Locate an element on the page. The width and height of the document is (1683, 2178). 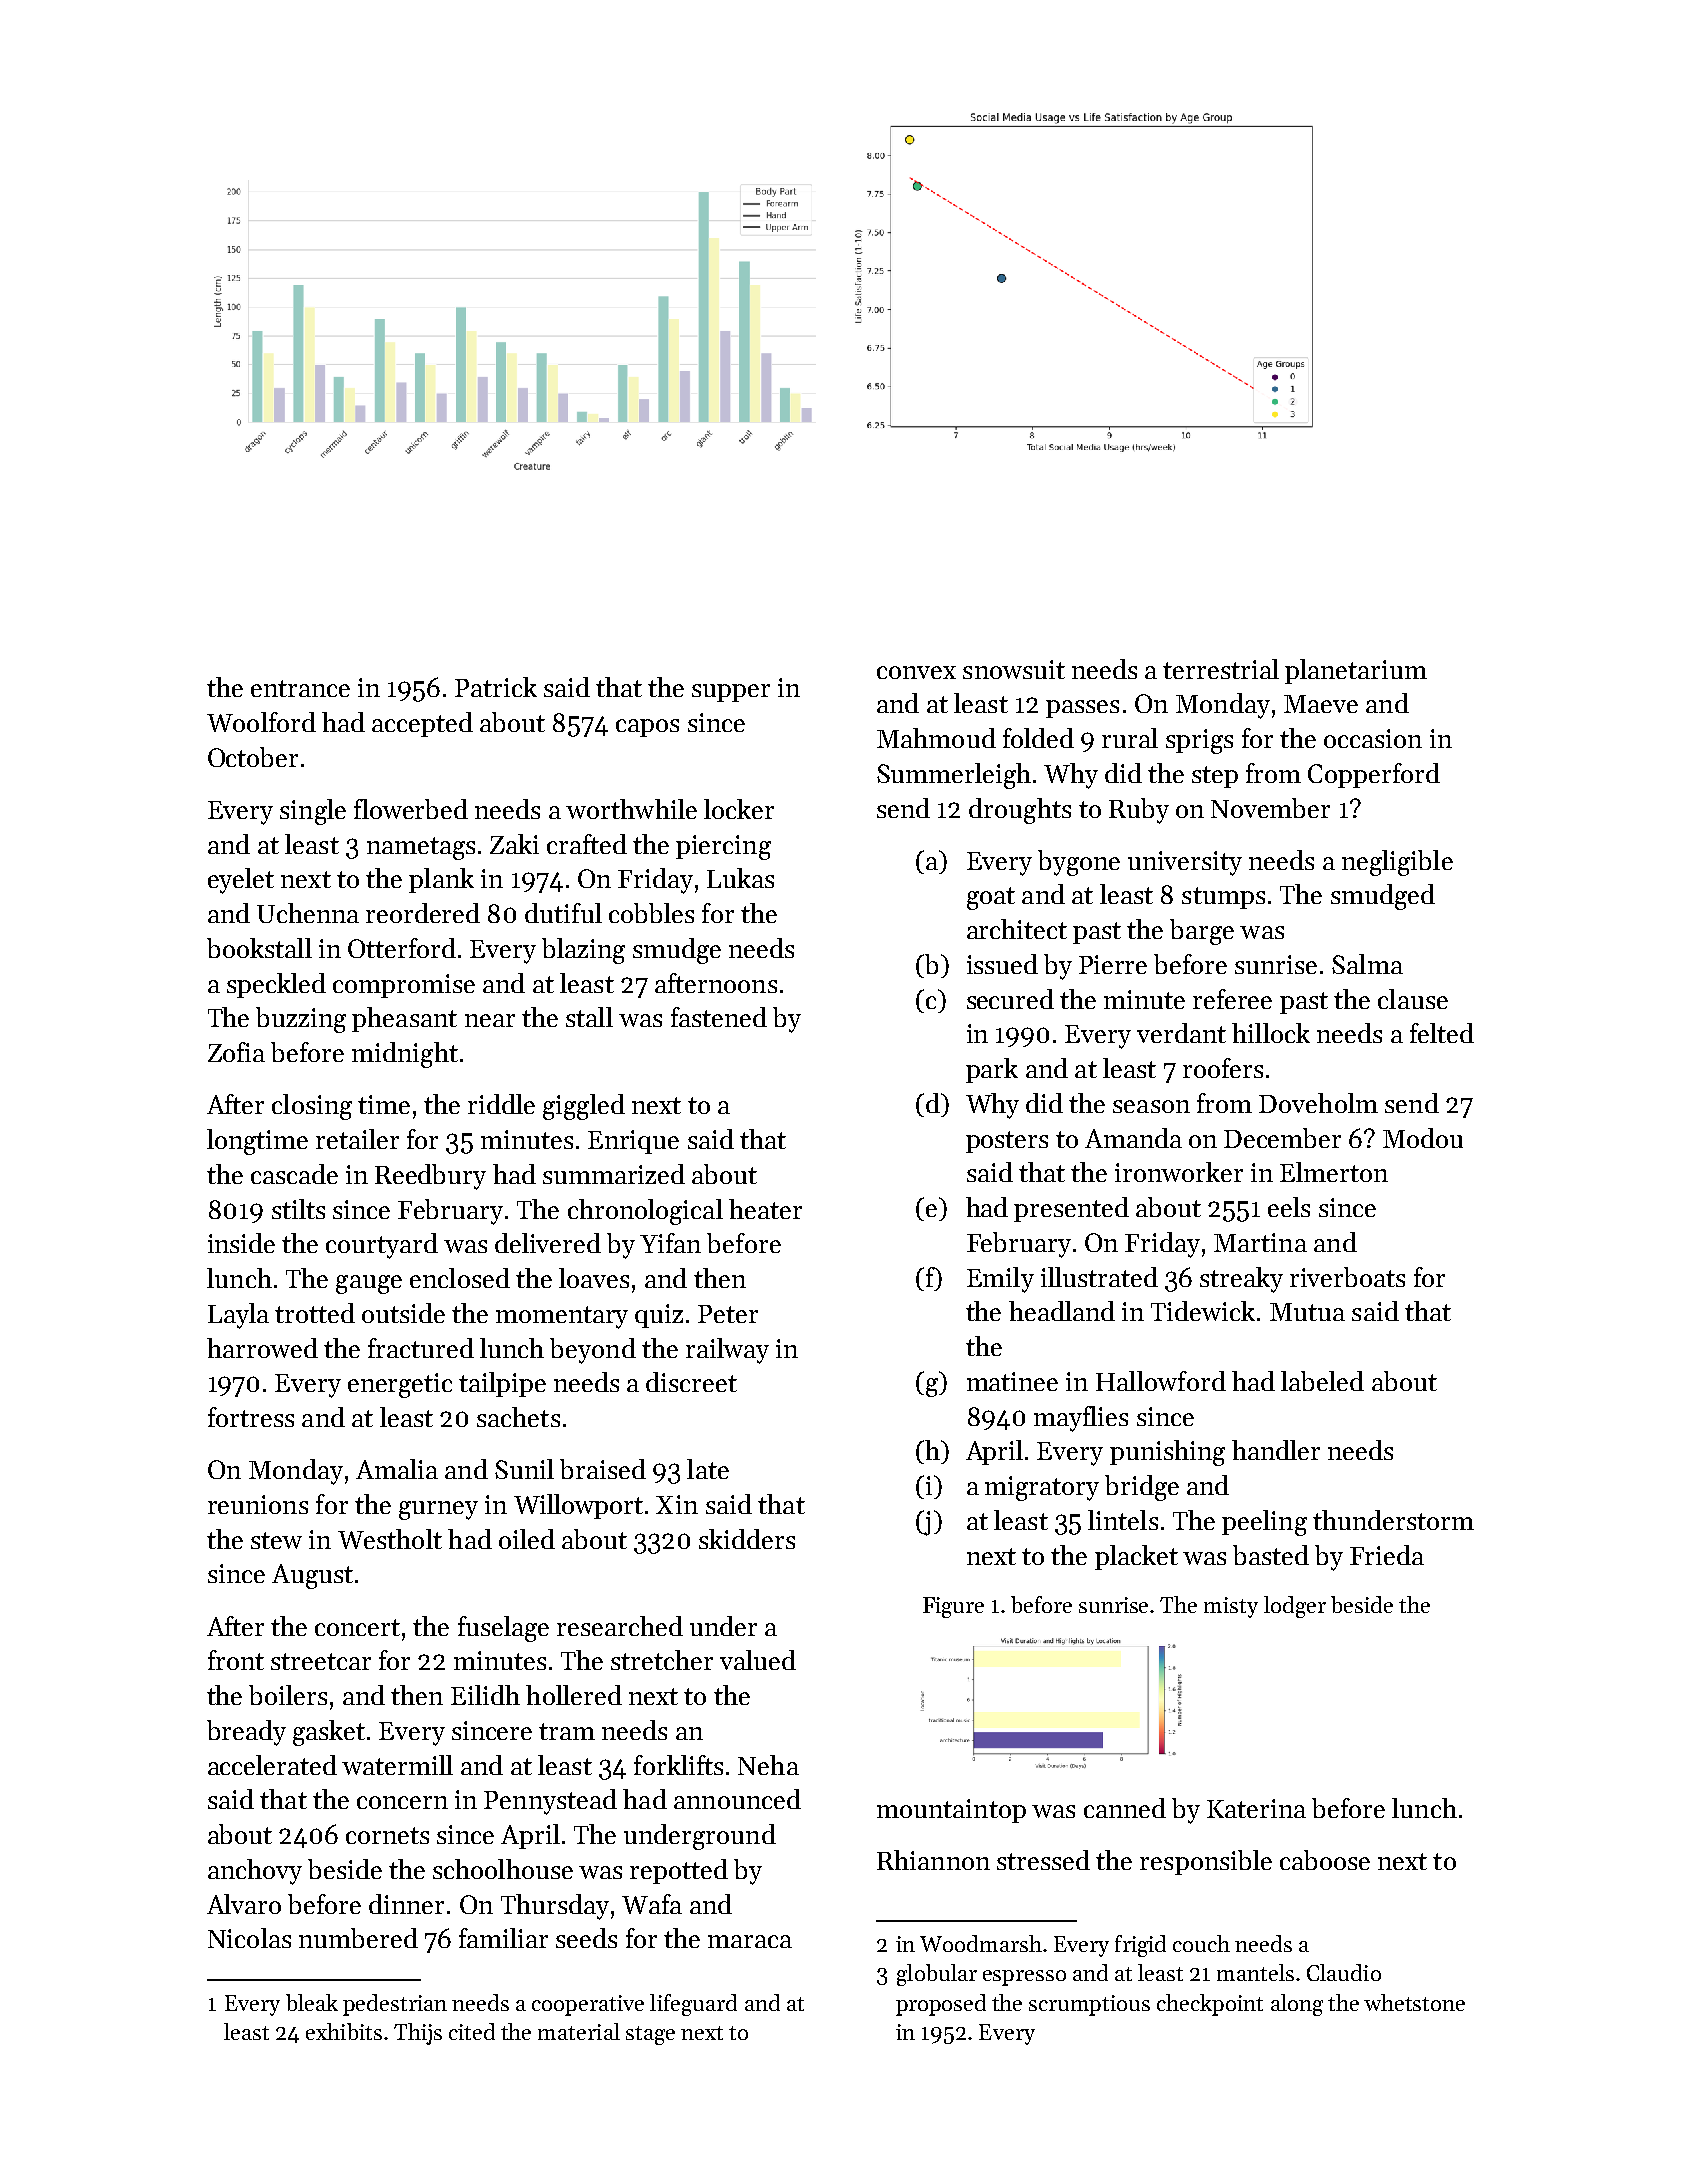
Yifan is located at coordinates (670, 1243).
